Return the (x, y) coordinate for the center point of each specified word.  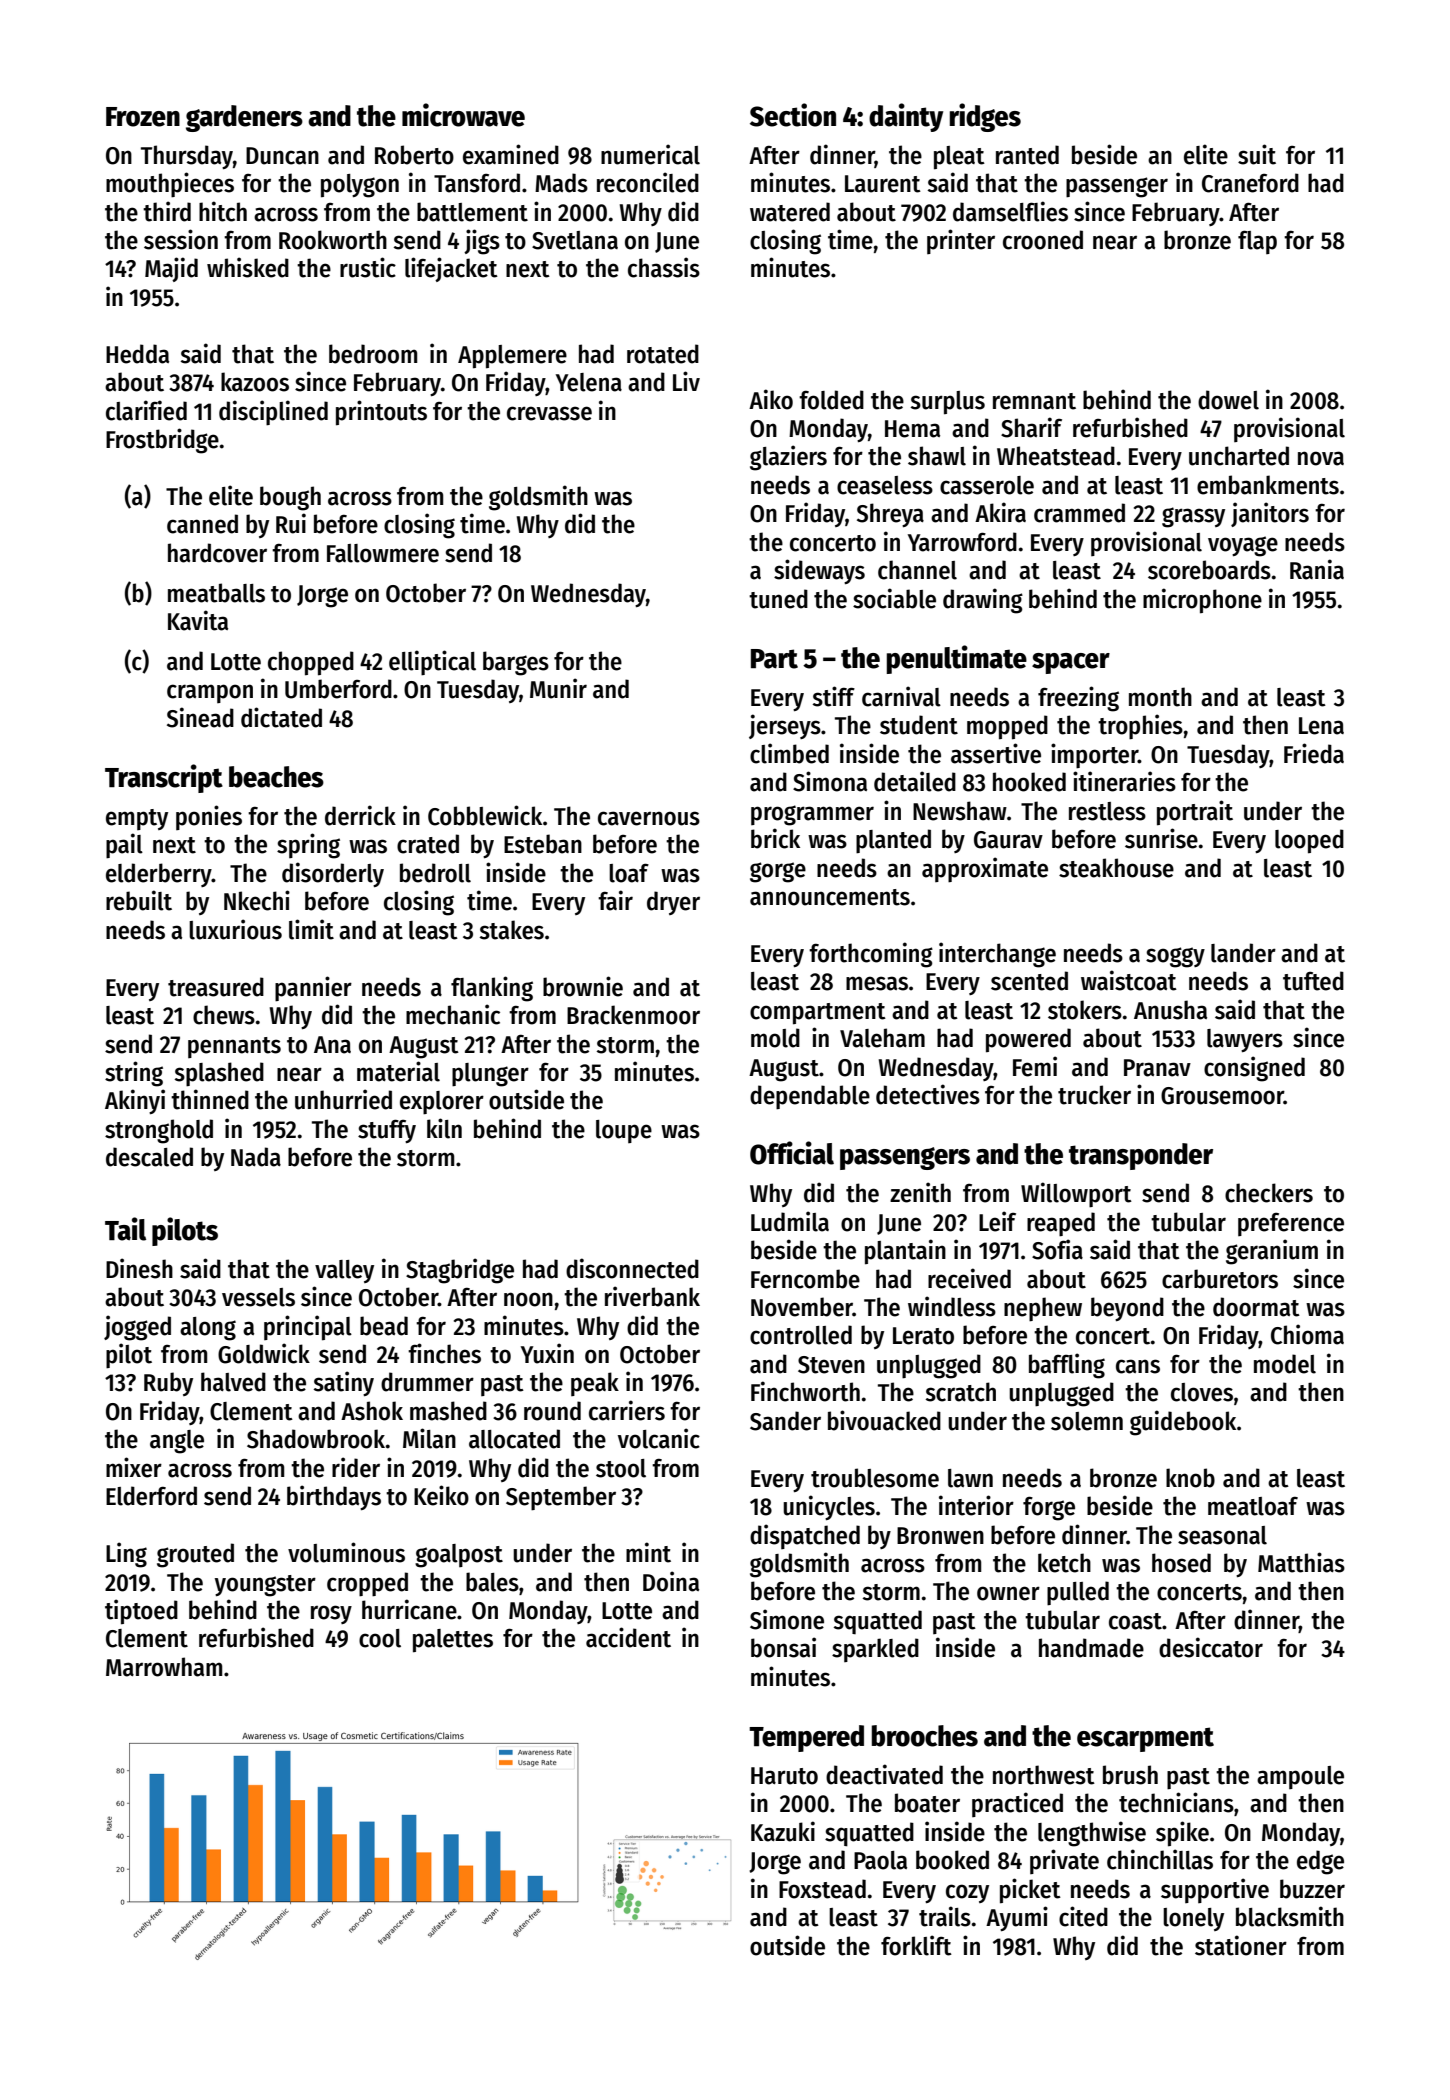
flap (1257, 242)
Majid (171, 269)
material (398, 1071)
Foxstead (822, 1889)
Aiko (771, 399)
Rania (1317, 569)
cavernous (649, 818)
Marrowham (164, 1667)
